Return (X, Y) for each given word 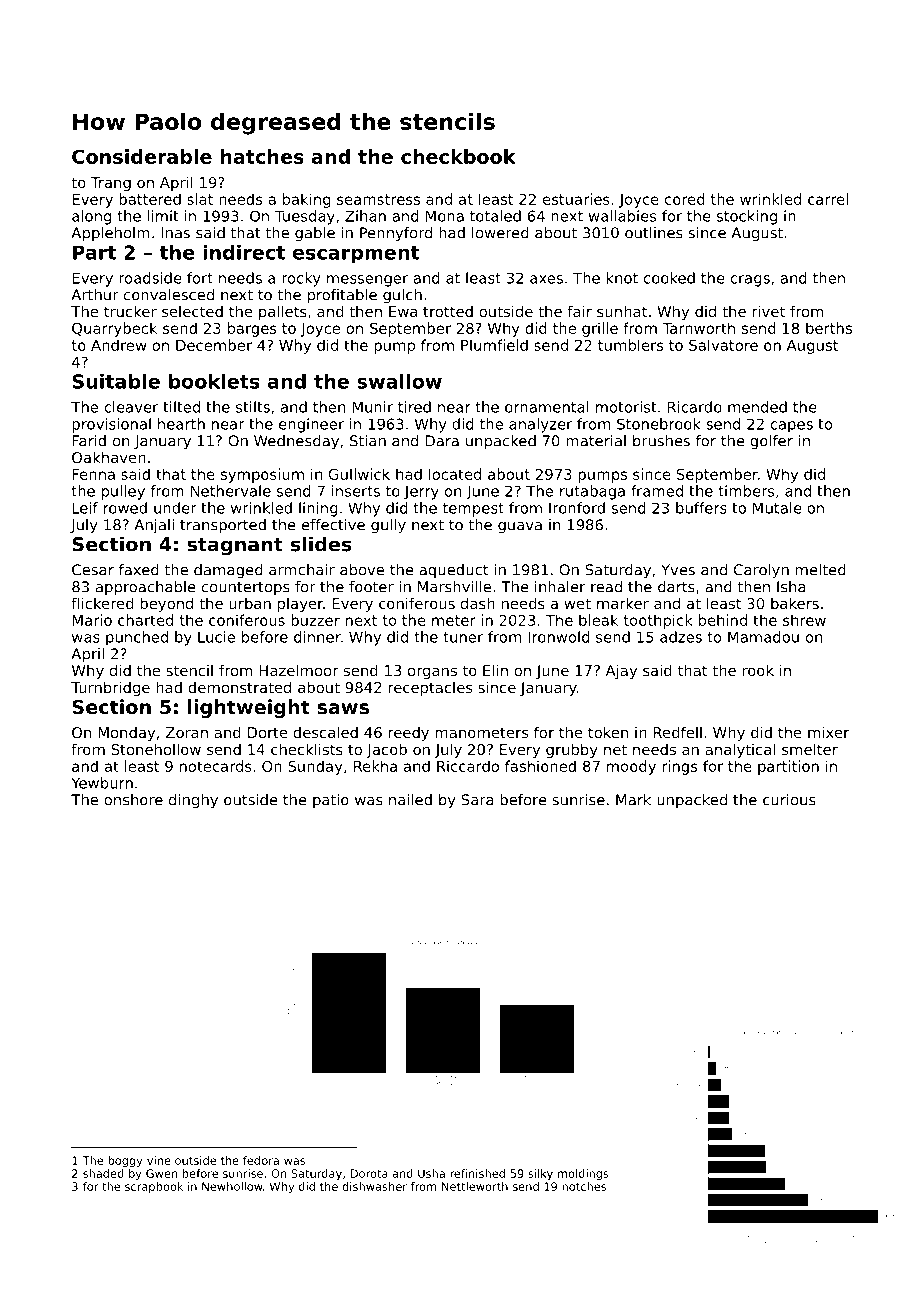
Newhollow (232, 1186)
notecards (216, 766)
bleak (598, 620)
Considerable (142, 156)
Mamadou (763, 637)
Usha (431, 1173)
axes (546, 279)
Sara (478, 800)
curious (789, 800)
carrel (828, 199)
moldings (583, 1174)
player (300, 605)
